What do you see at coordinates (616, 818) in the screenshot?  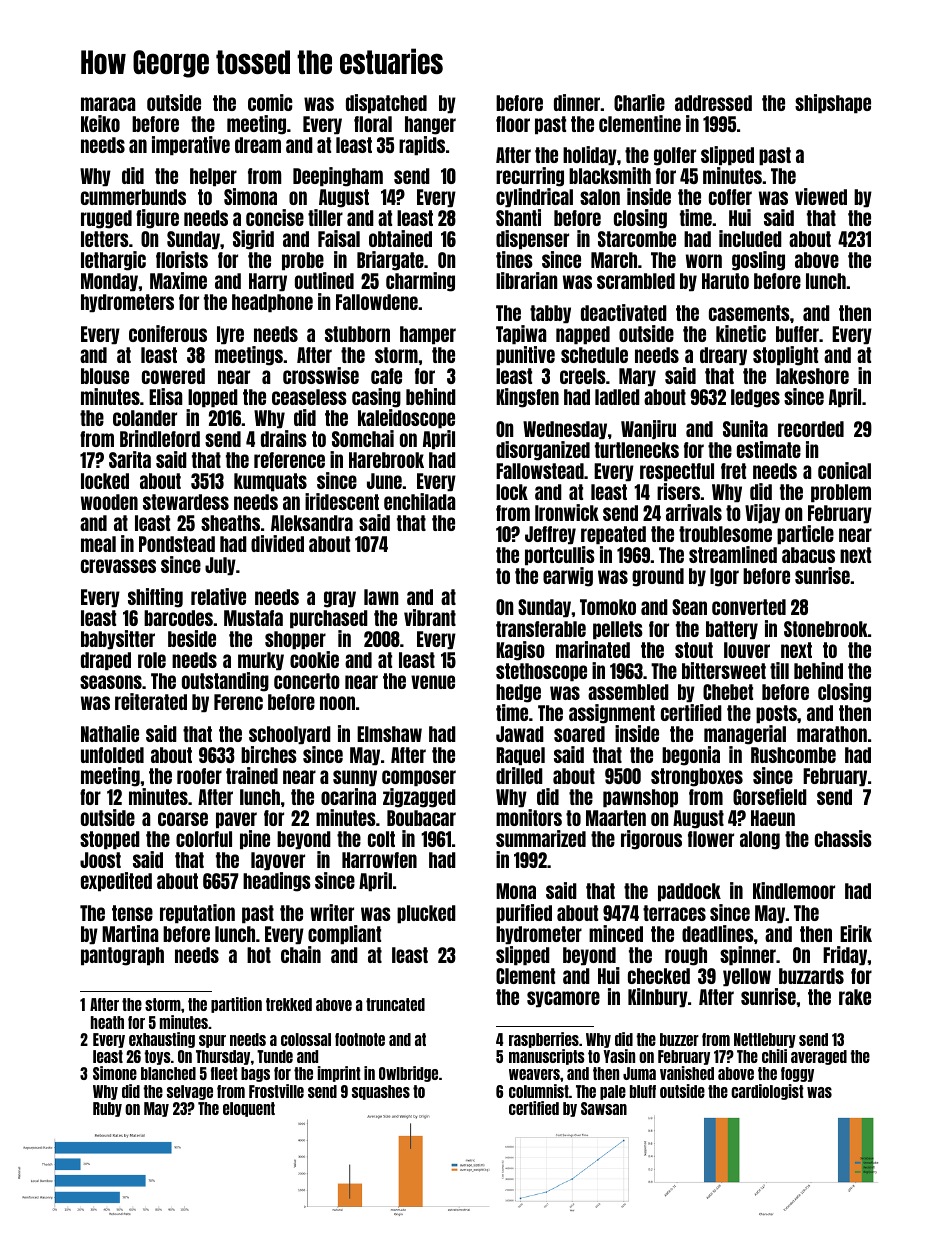 I see `Maarten` at bounding box center [616, 818].
